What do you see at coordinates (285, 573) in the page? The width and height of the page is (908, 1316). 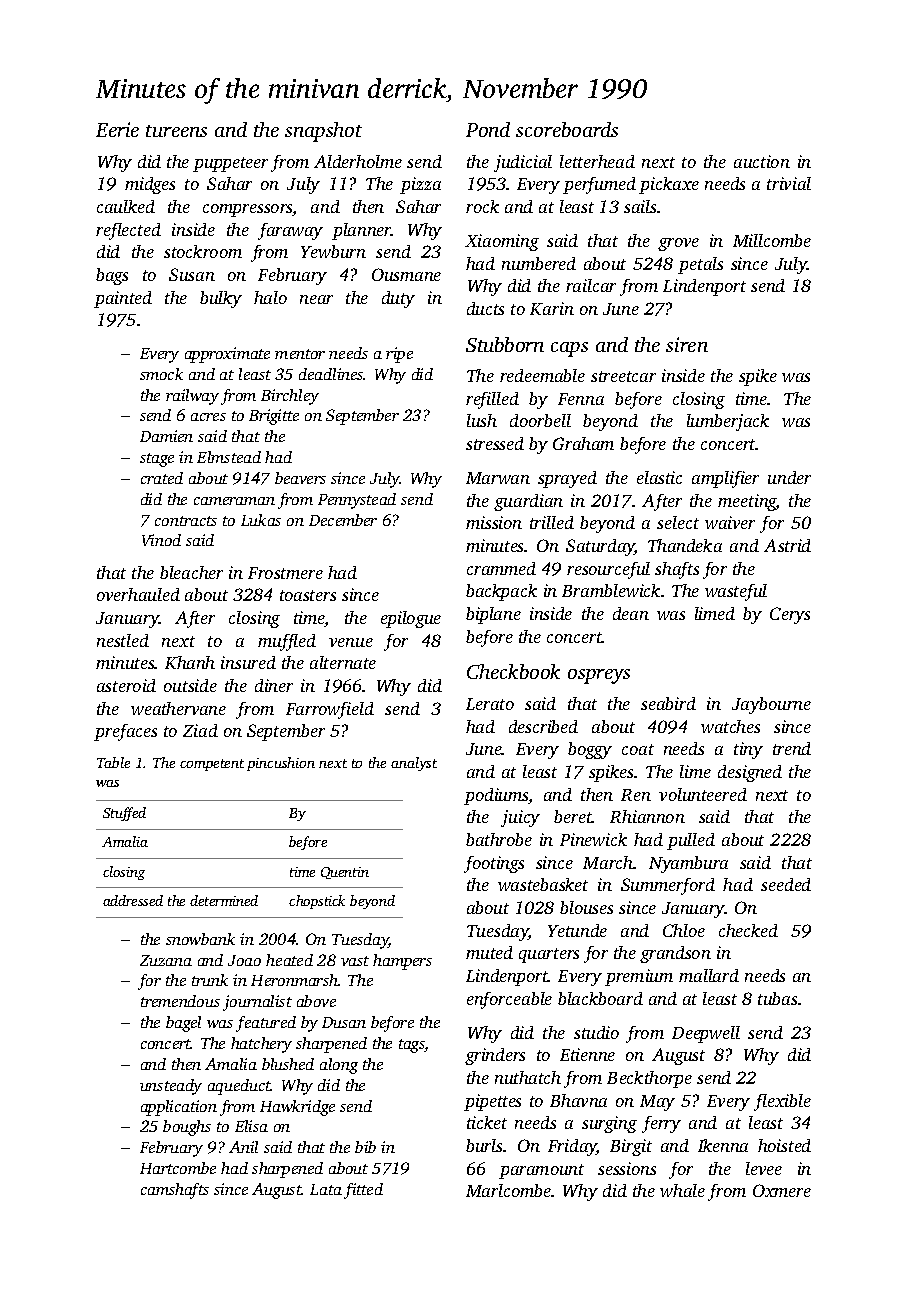 I see `Frostmere` at bounding box center [285, 573].
